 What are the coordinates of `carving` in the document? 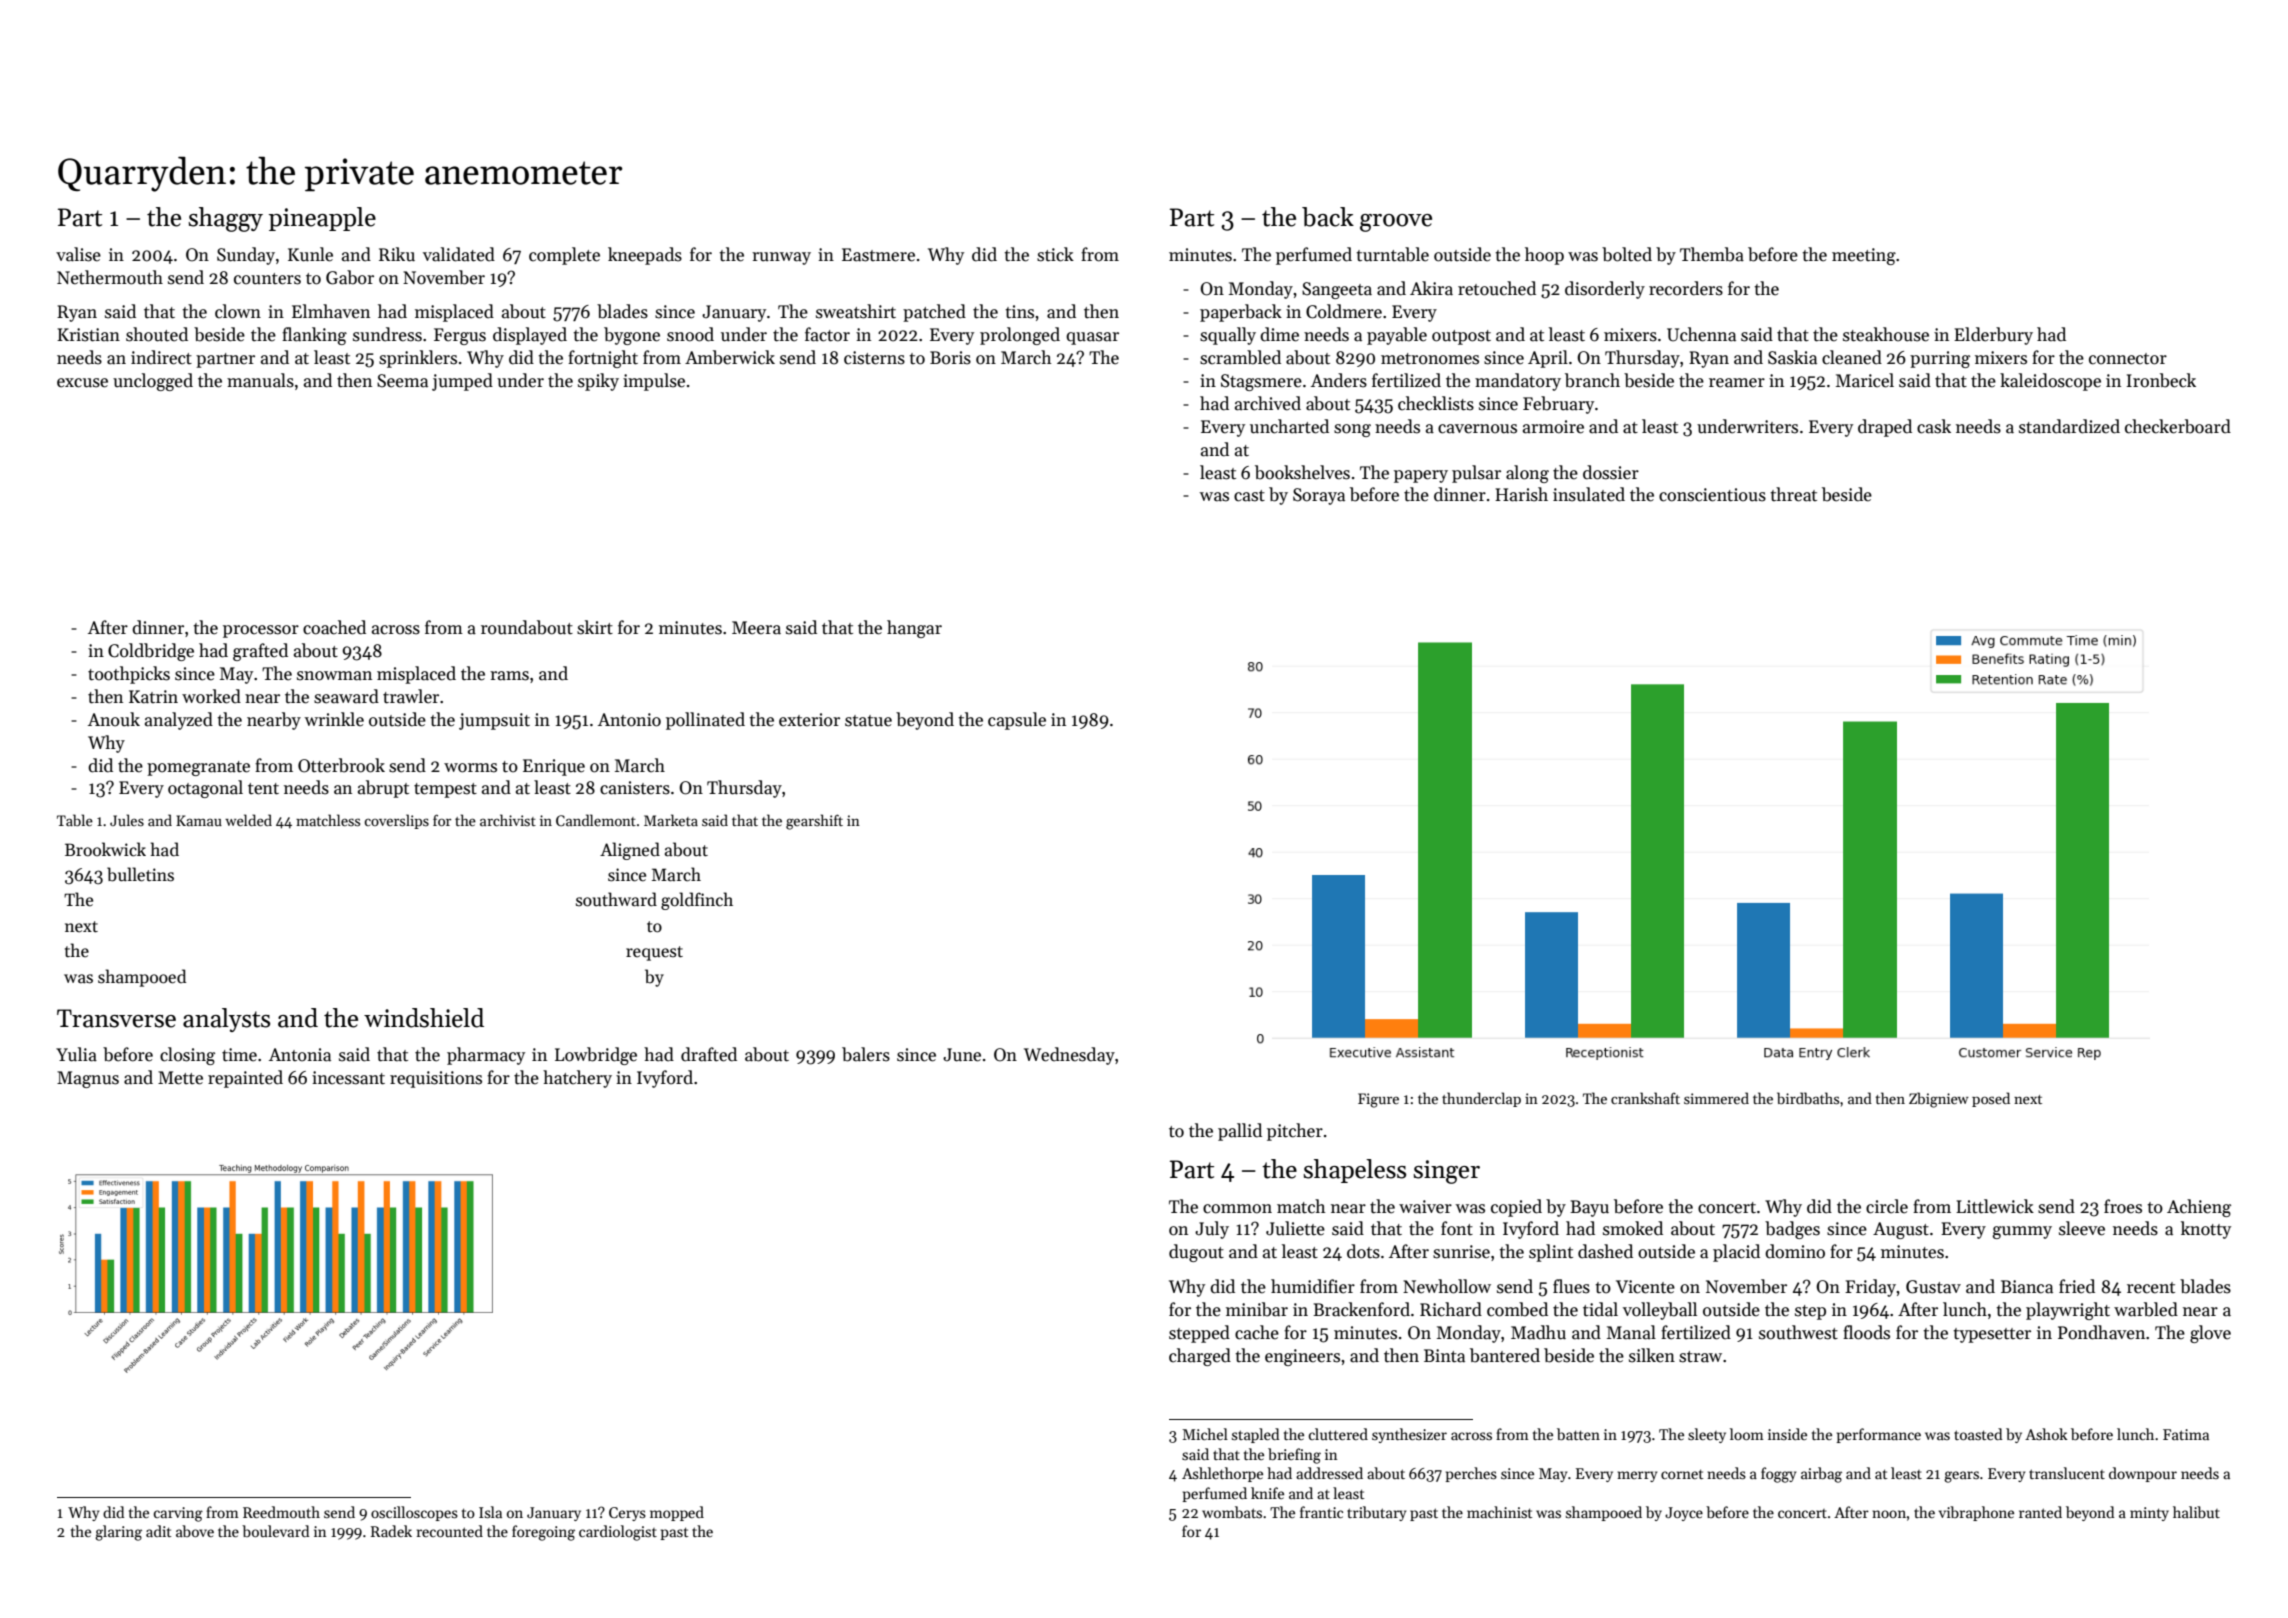 It's located at (178, 1514).
